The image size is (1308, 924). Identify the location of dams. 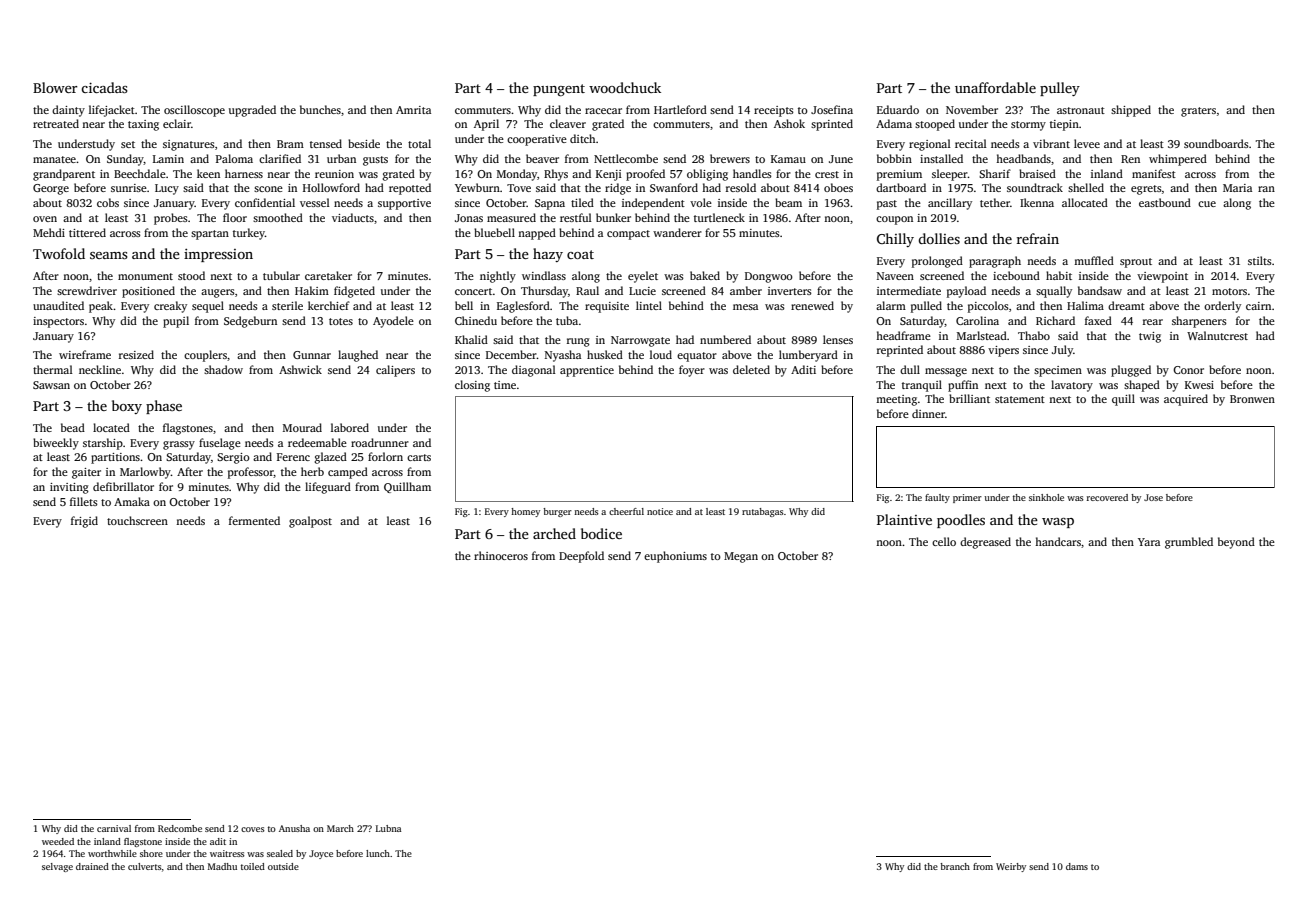
(1077, 866).
